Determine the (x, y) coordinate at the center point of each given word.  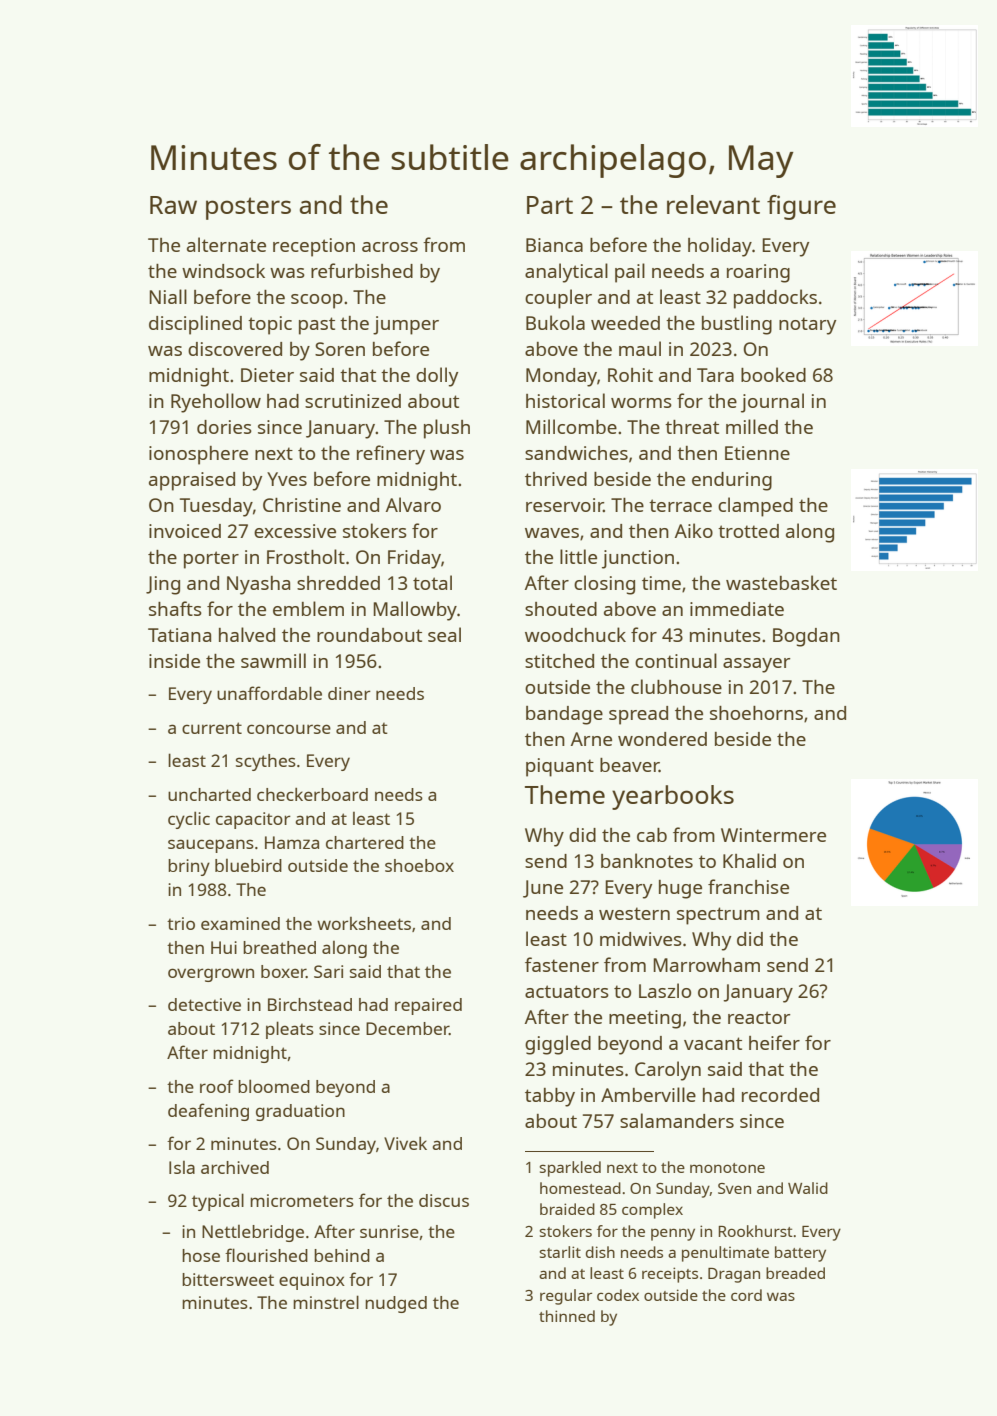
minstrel (326, 1302)
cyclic (189, 820)
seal (444, 634)
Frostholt (306, 556)
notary (807, 326)
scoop (317, 301)
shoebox (419, 865)
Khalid (749, 860)
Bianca (554, 245)
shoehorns (756, 713)
